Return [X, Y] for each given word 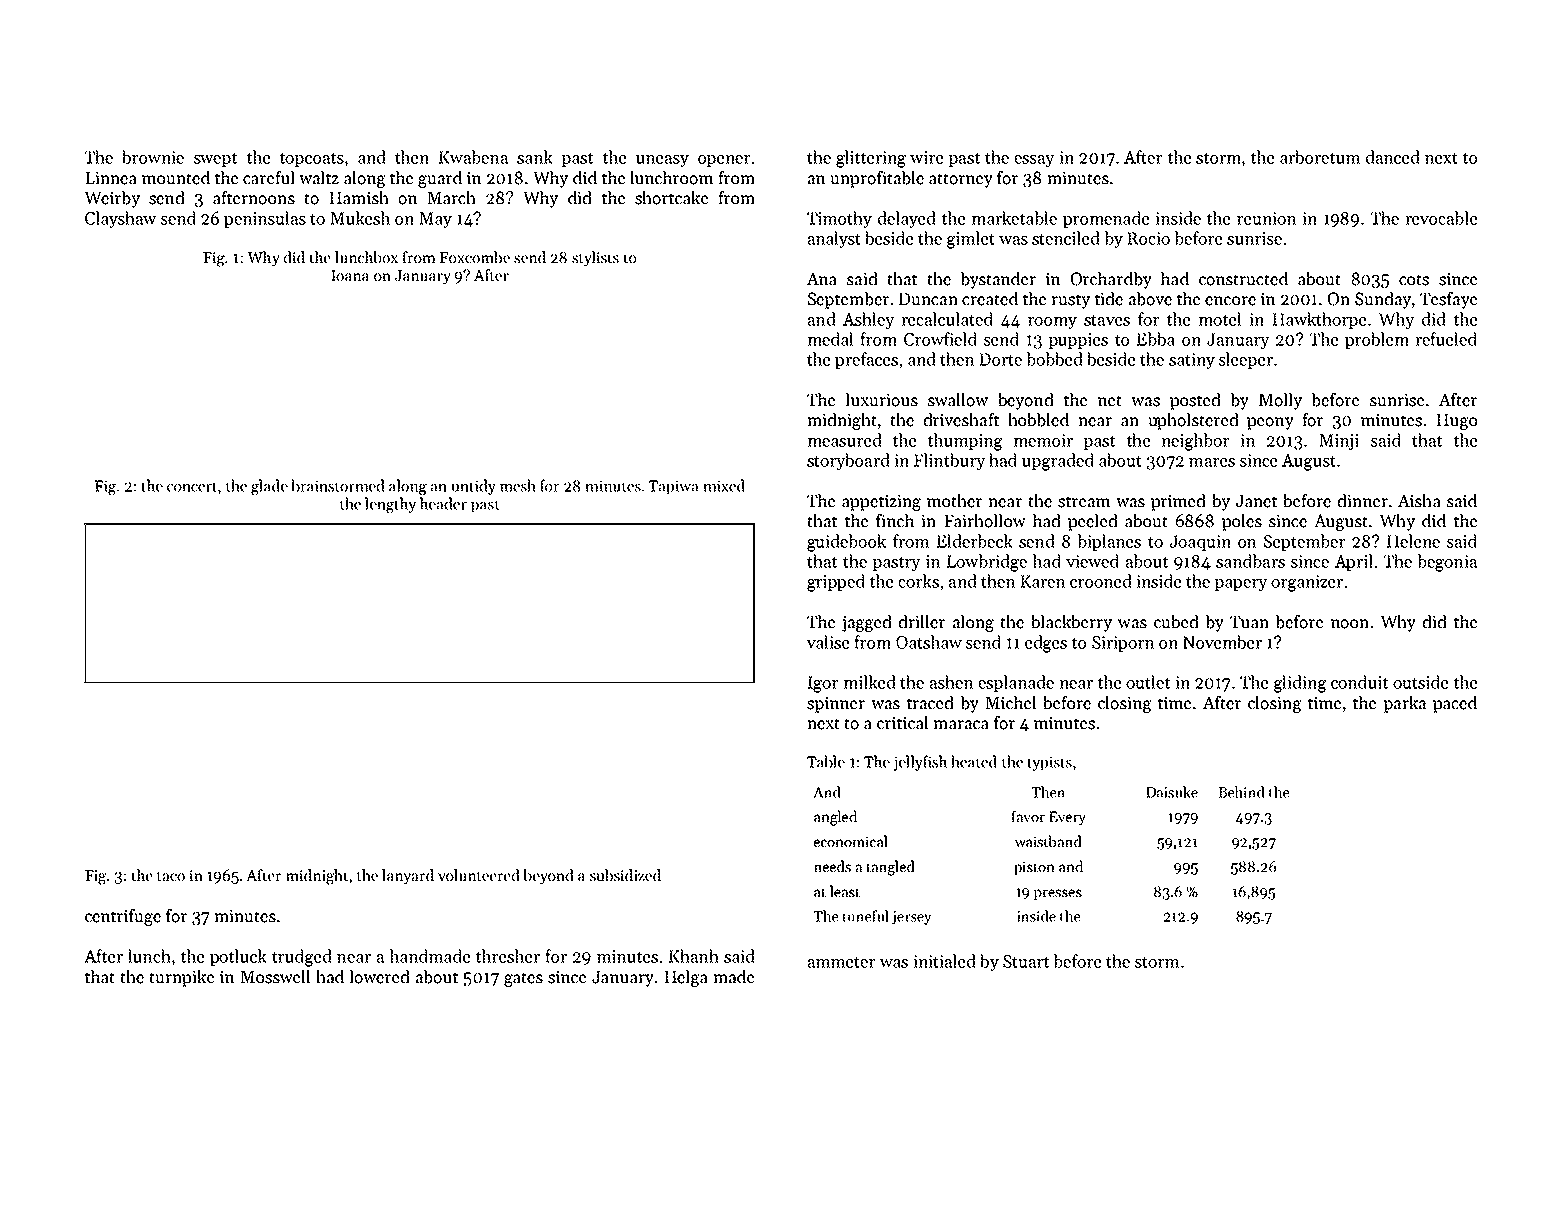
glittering [871, 159]
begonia [1447, 563]
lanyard [408, 877]
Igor [823, 684]
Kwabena [473, 157]
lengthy [390, 505]
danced [1392, 157]
